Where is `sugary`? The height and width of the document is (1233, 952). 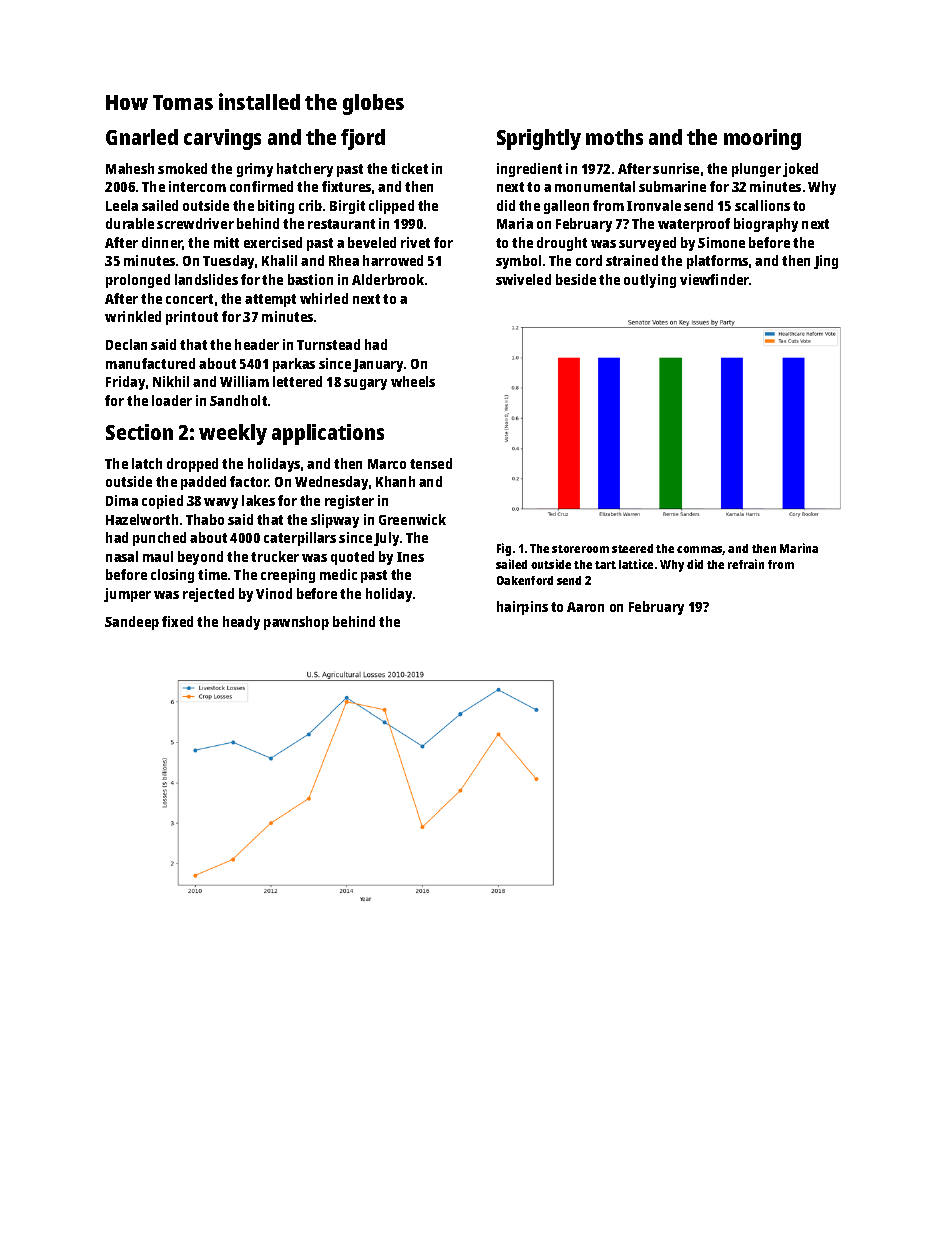 sugary is located at coordinates (365, 384).
